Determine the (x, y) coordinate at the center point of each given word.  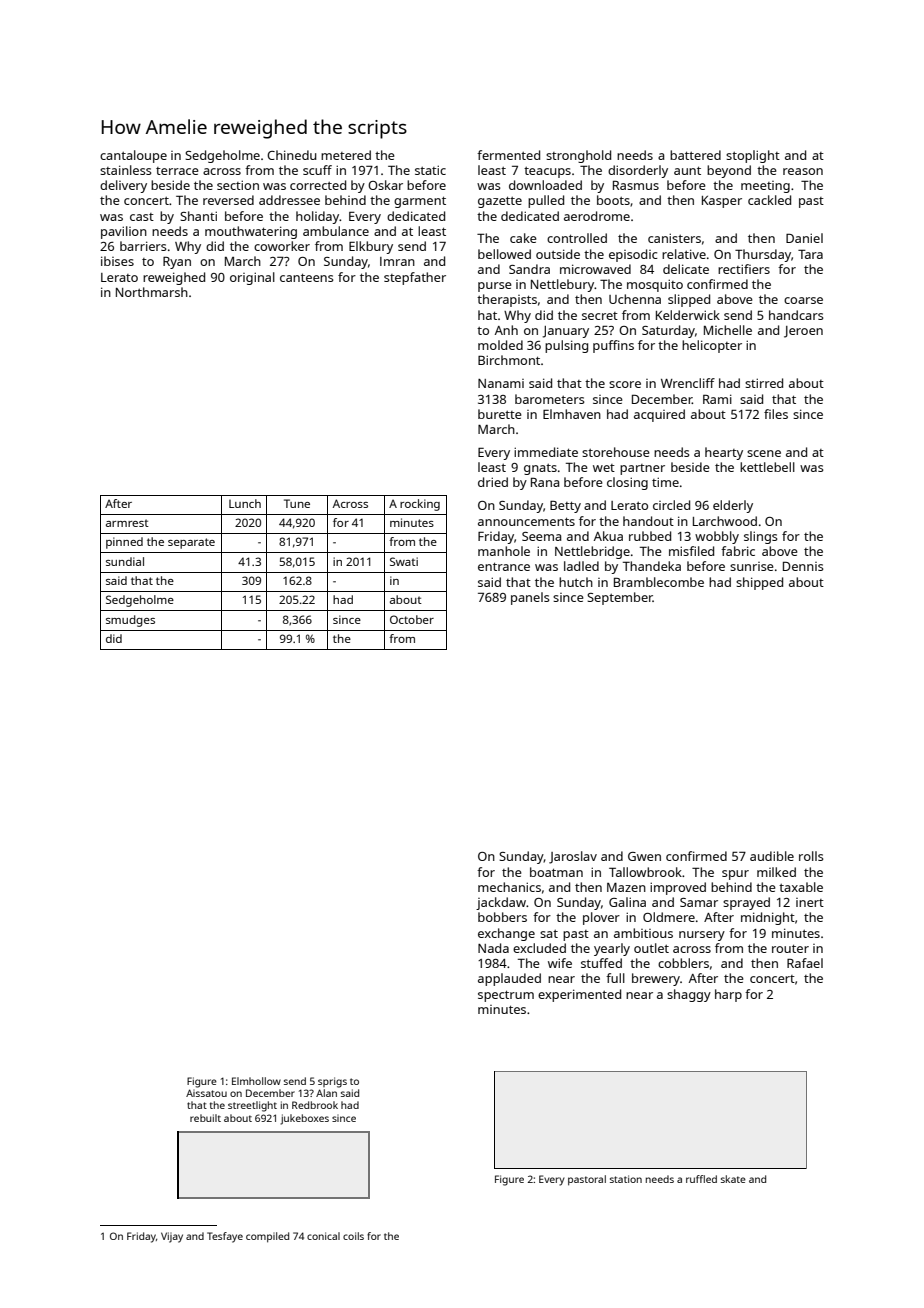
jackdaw (501, 903)
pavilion (124, 232)
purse (495, 287)
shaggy (689, 995)
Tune (297, 503)
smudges (130, 621)
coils (353, 1236)
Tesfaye (225, 1237)
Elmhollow (256, 1081)
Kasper (722, 202)
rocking (420, 505)
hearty (724, 453)
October (412, 619)
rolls (811, 856)
